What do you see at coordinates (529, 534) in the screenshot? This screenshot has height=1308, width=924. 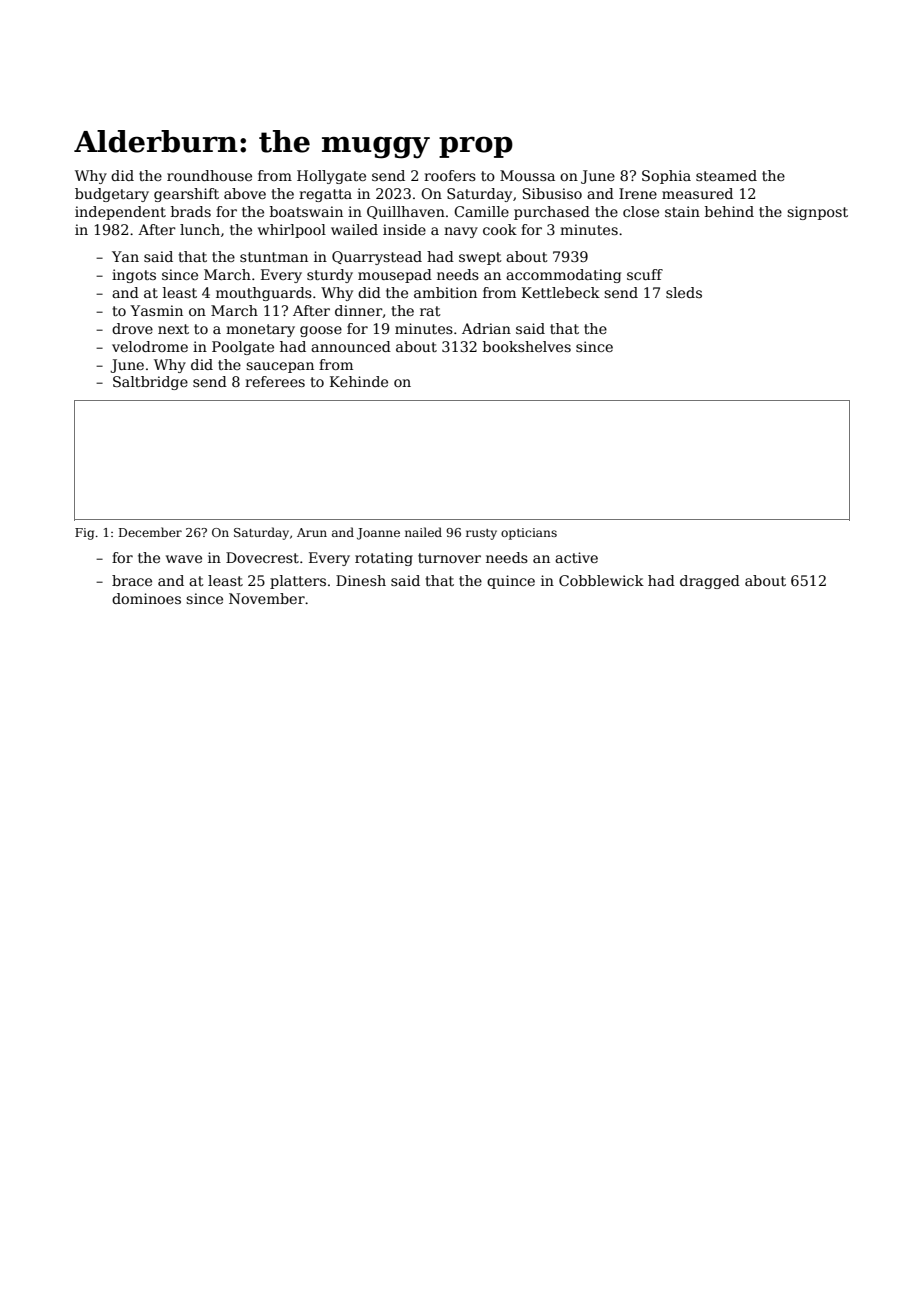 I see `opticians` at bounding box center [529, 534].
